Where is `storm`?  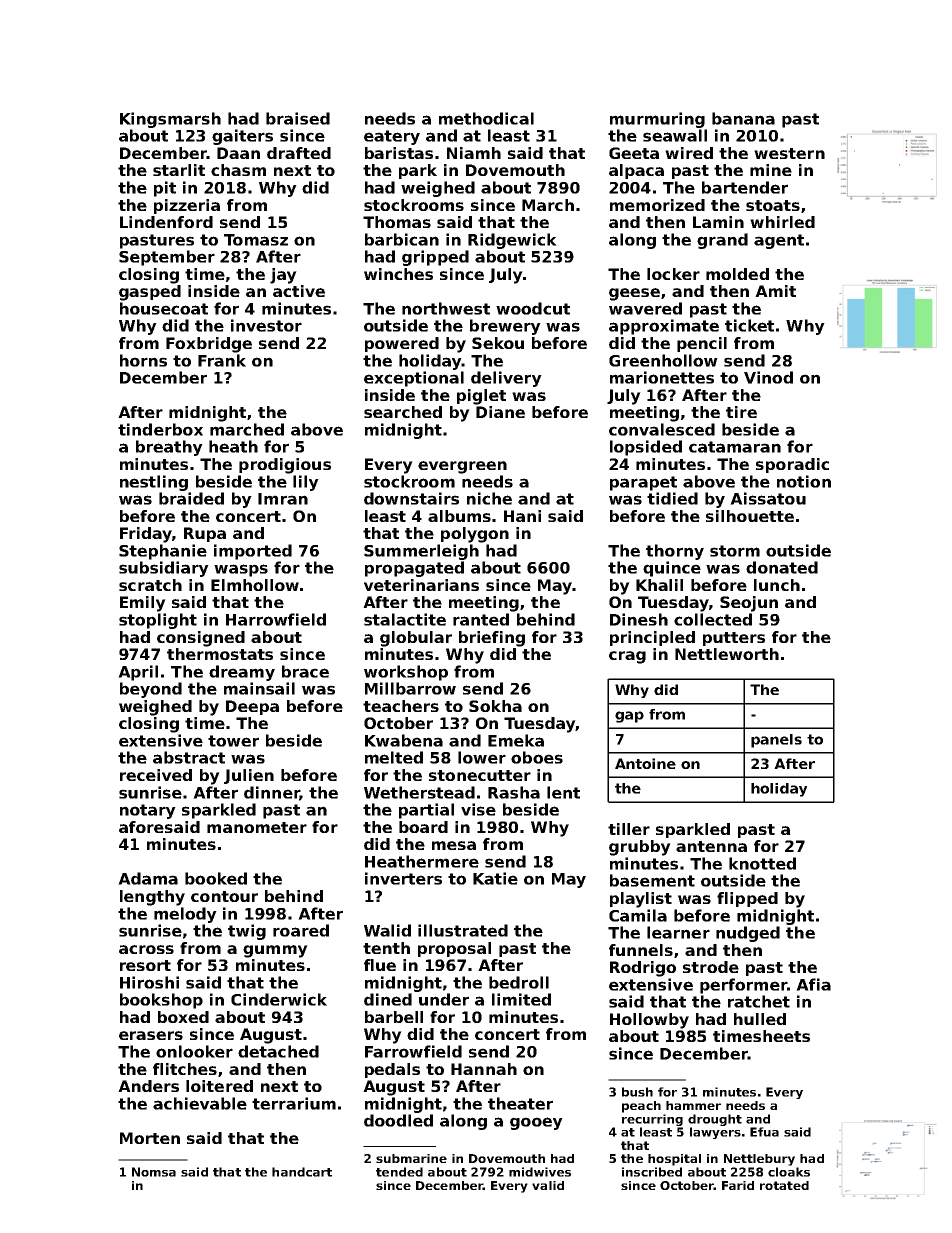
storm is located at coordinates (735, 551).
